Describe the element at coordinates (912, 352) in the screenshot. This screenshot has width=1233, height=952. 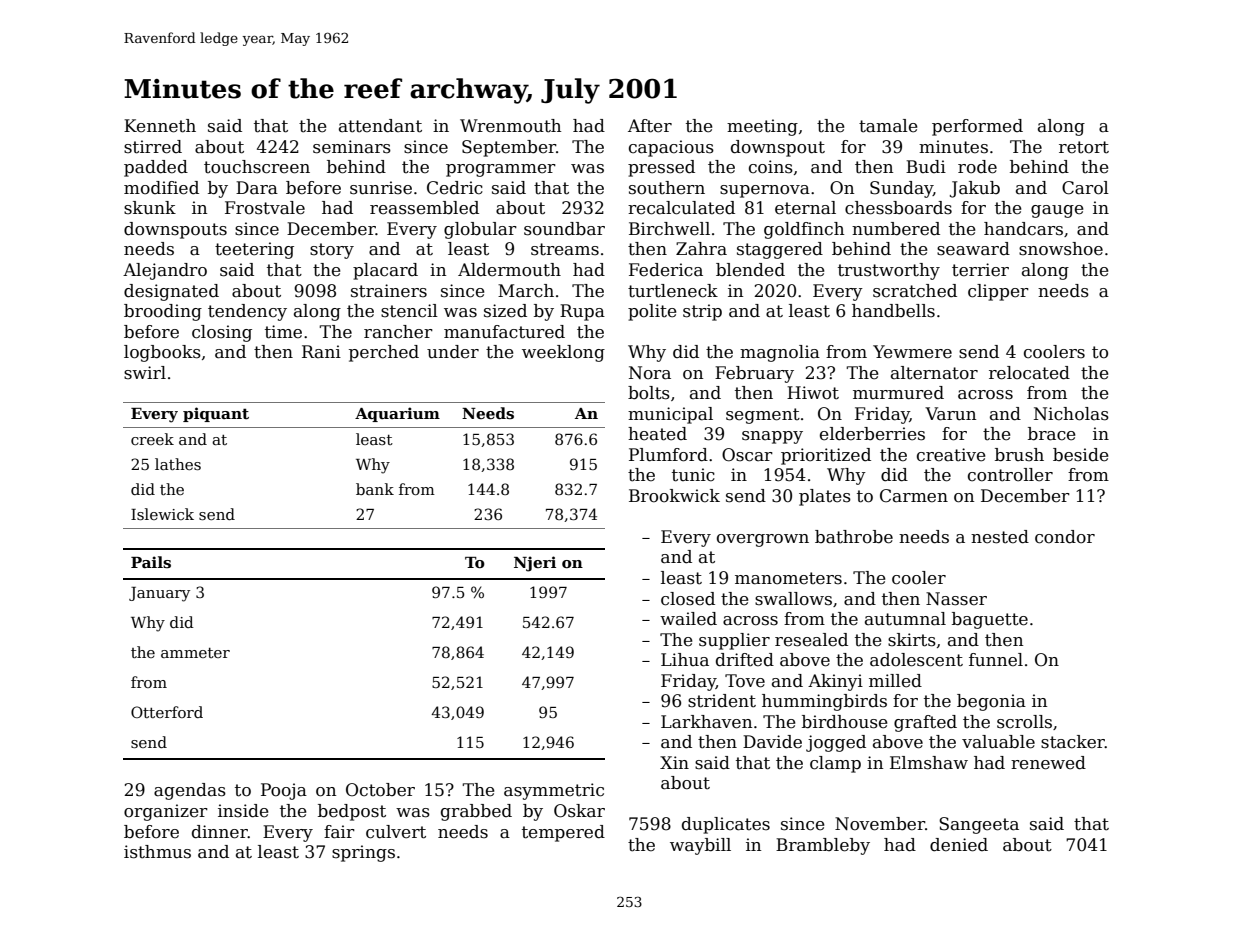
I see `Yewmere` at that location.
